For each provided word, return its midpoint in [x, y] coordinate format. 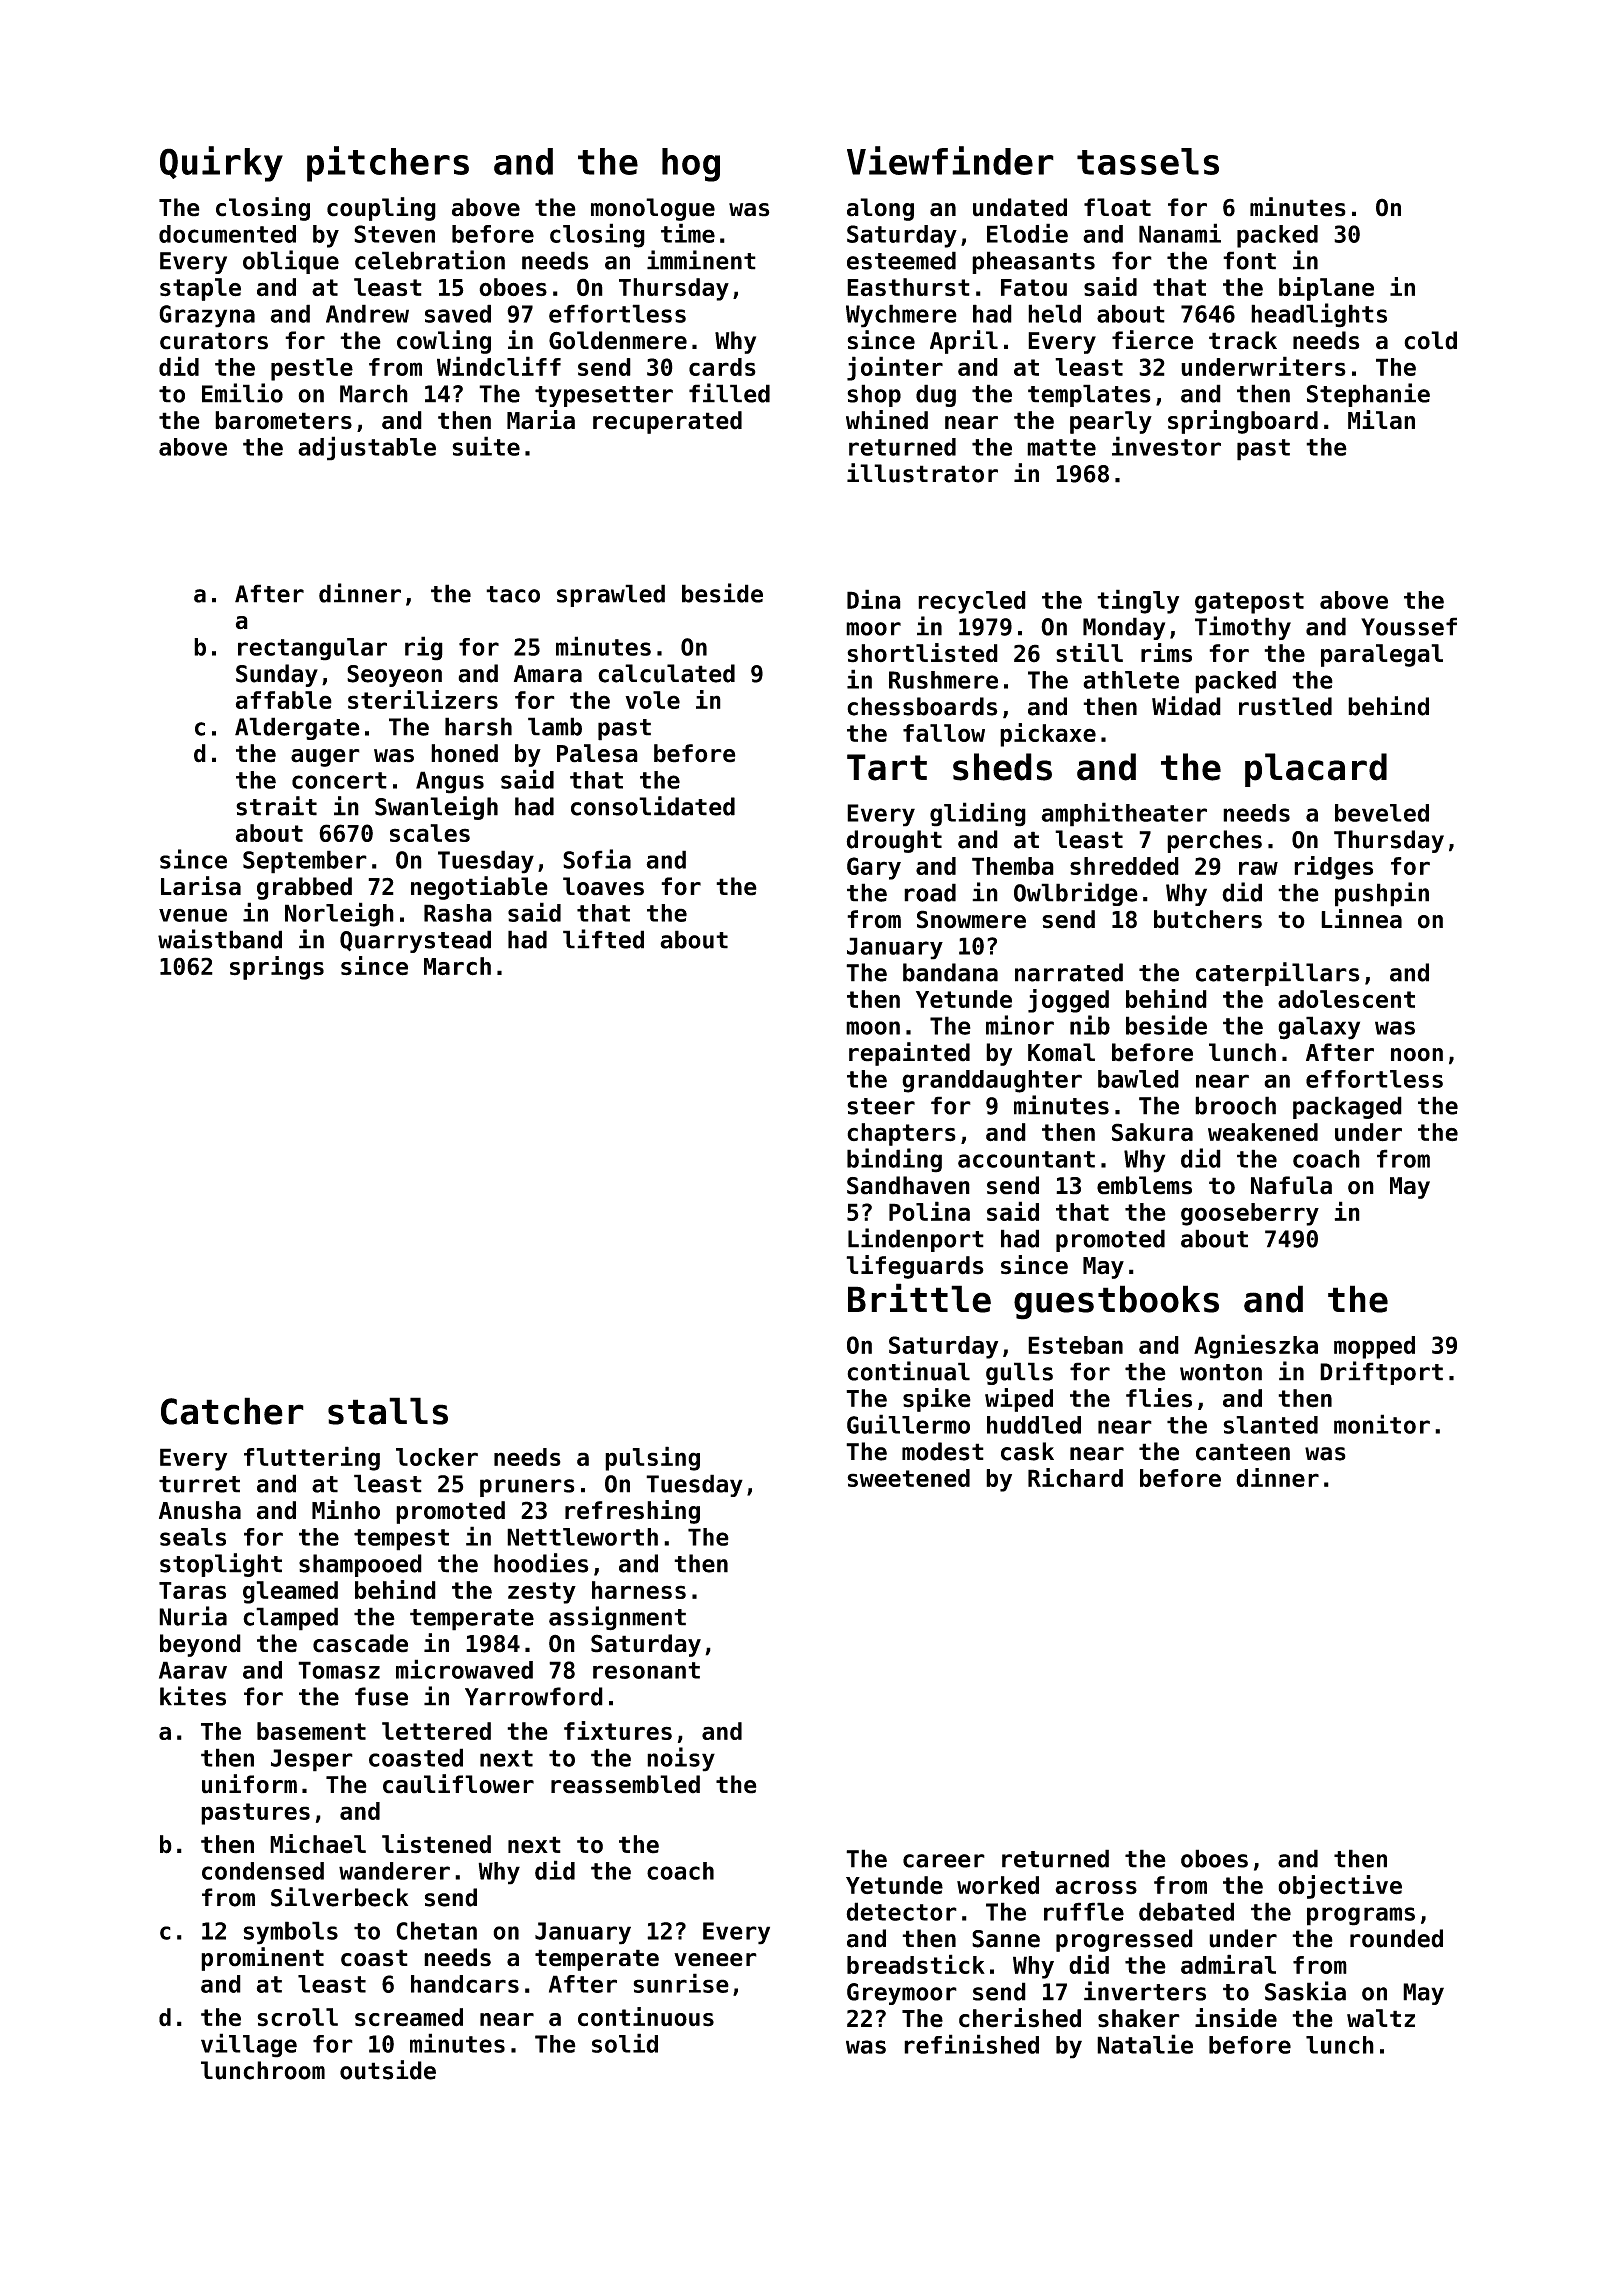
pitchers [388, 164]
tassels [1148, 161]
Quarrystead [415, 941]
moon [873, 1028]
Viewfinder [950, 160]
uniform [249, 1784]
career [944, 1861]
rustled [1285, 706]
